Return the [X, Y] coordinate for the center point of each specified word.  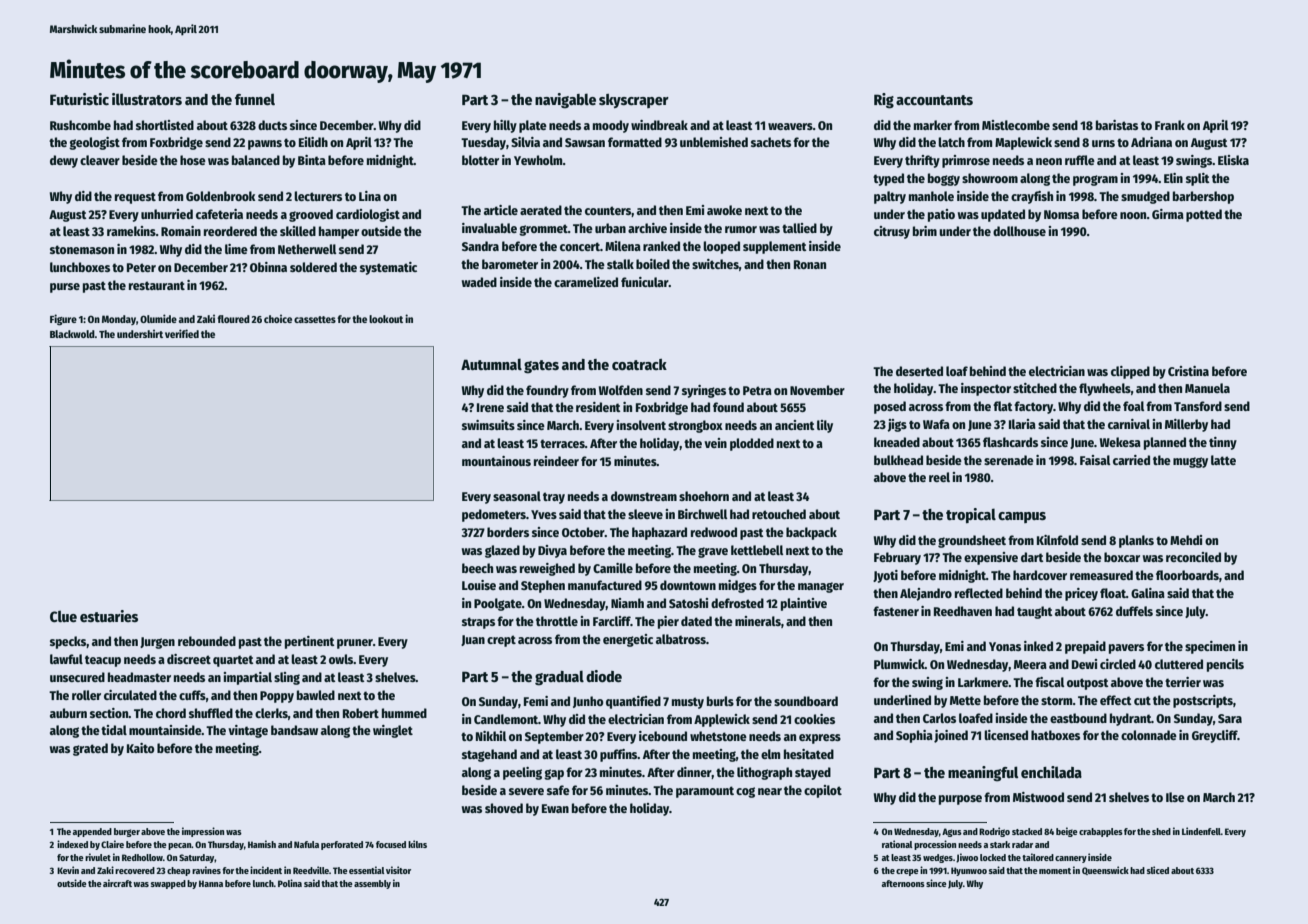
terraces [562, 443]
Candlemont [506, 719]
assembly [372, 884]
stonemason [82, 249]
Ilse [1175, 797]
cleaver [100, 160]
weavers [790, 126]
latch [951, 142]
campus [1022, 517]
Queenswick [1105, 870]
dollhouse [1019, 231]
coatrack [639, 364]
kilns [417, 844]
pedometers [494, 515]
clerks [271, 713]
